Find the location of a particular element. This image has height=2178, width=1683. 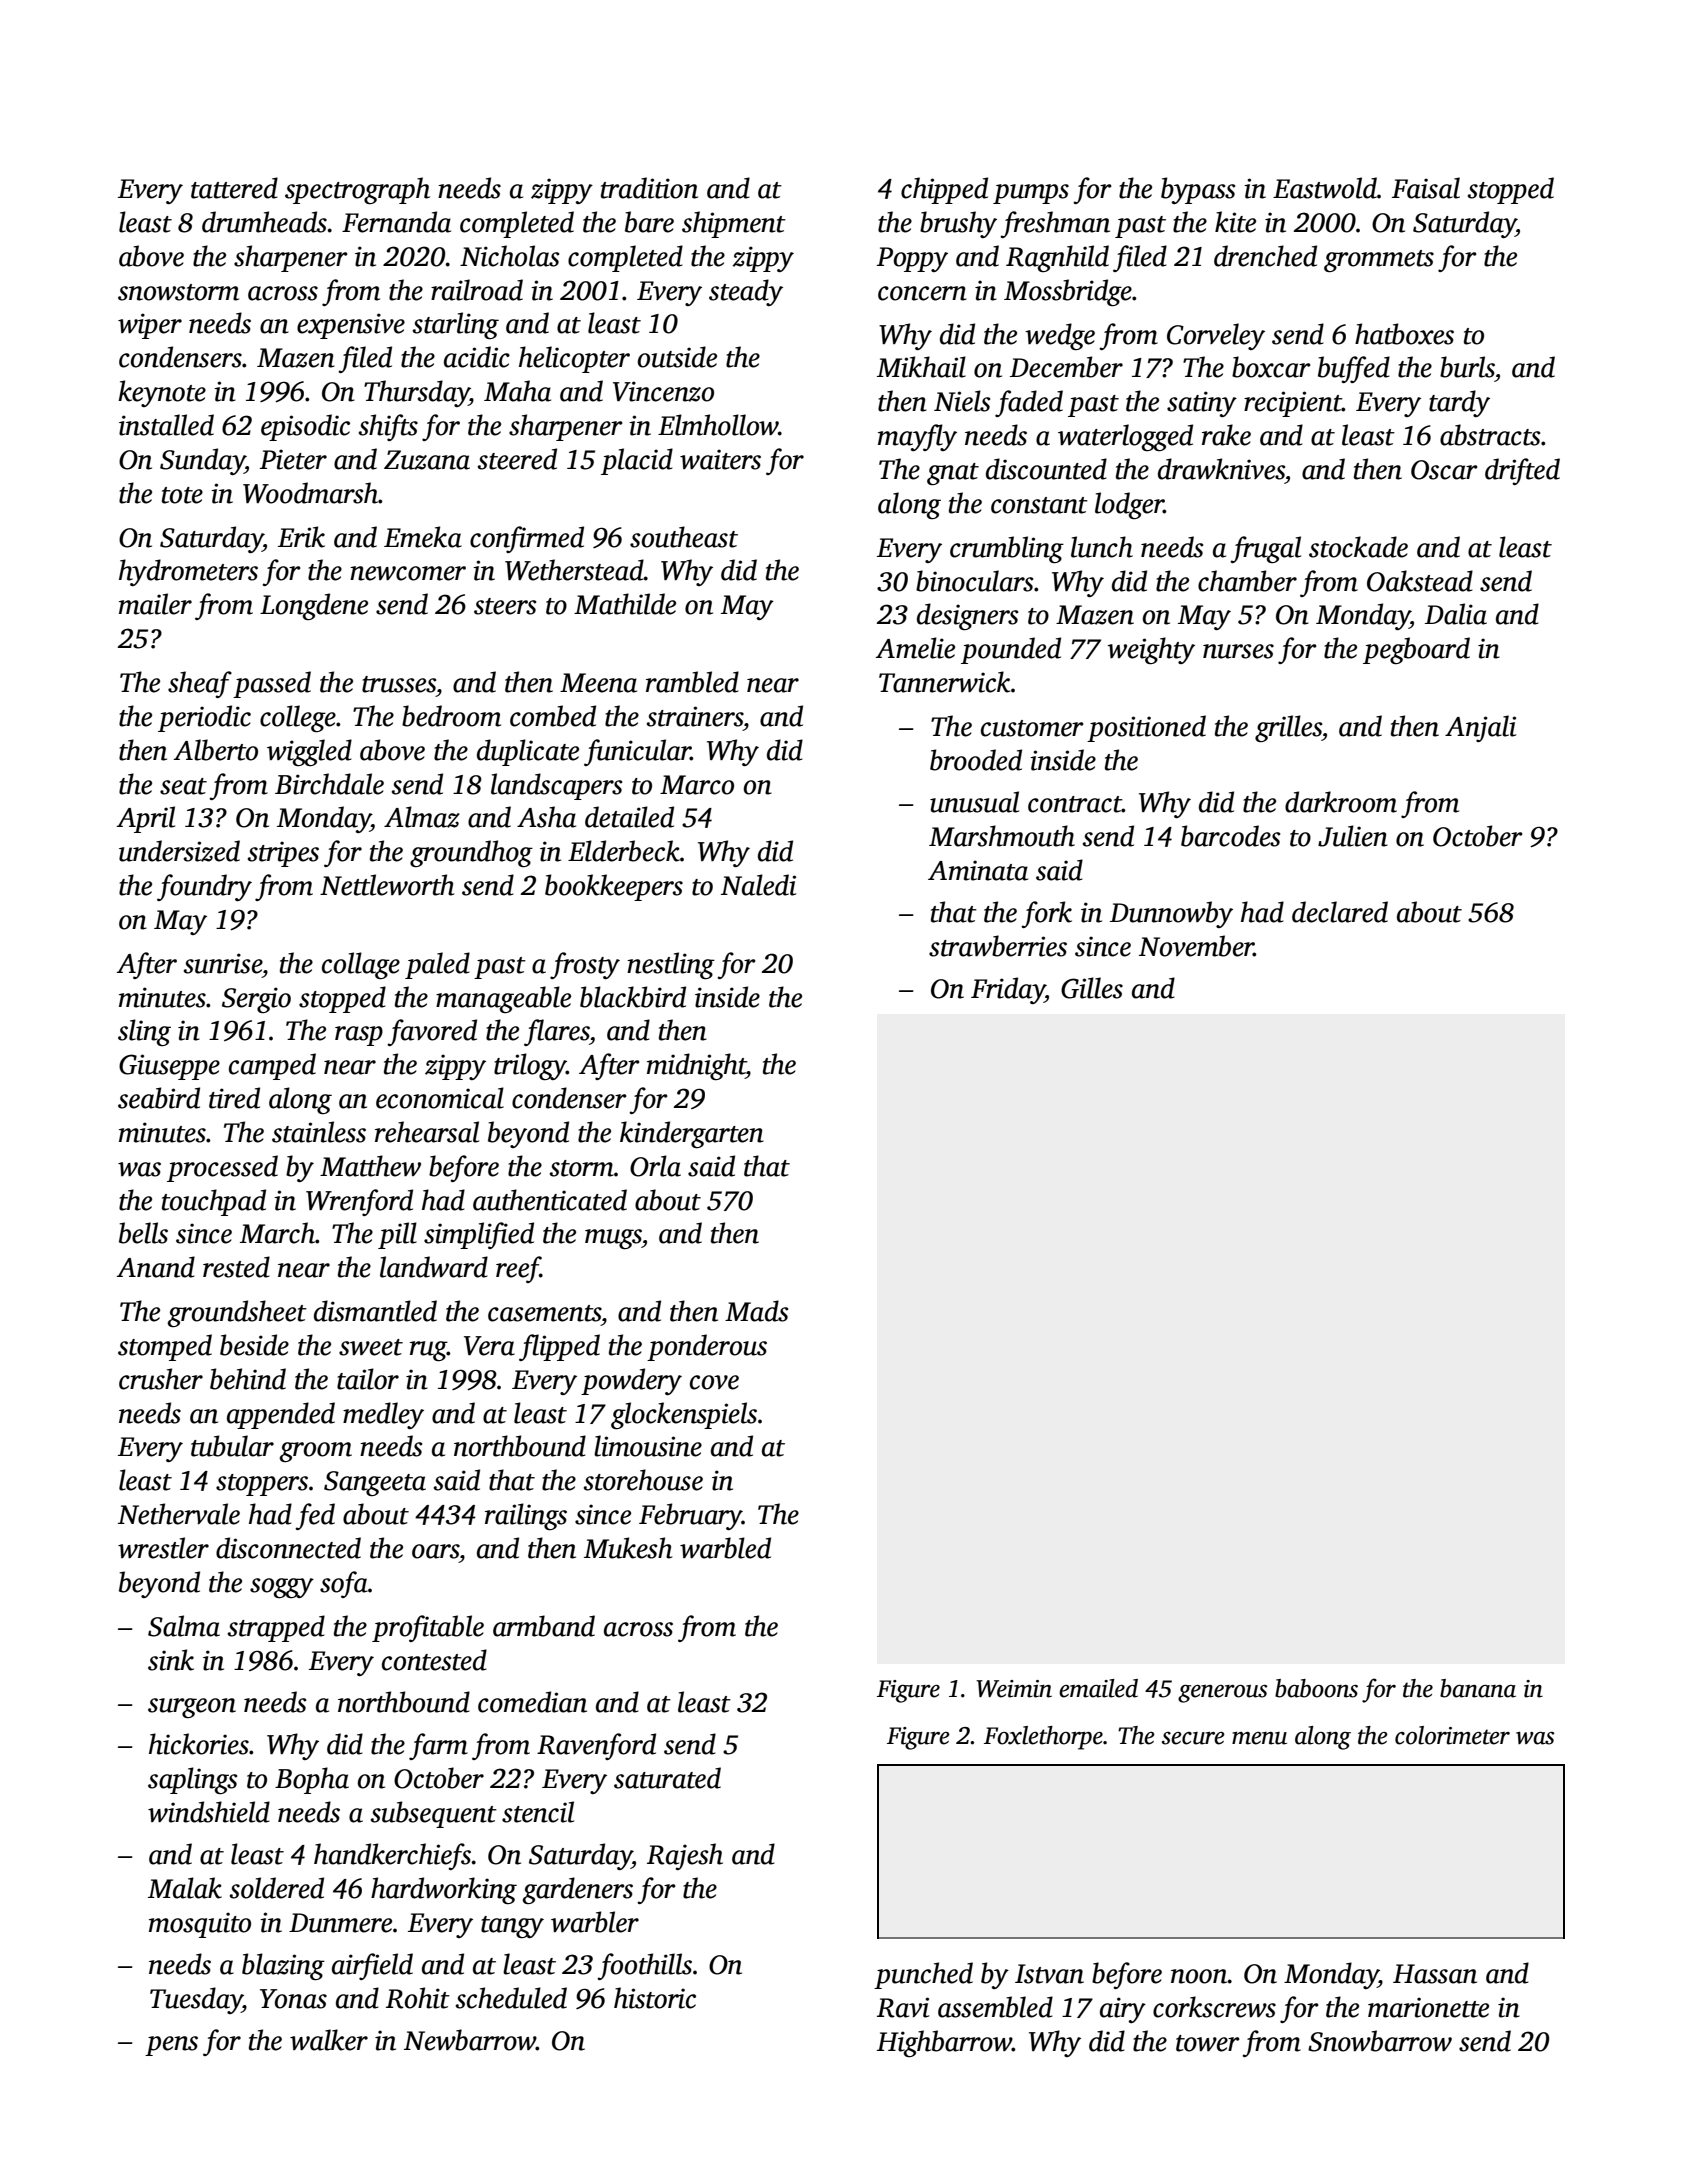

burls is located at coordinates (1467, 367).
